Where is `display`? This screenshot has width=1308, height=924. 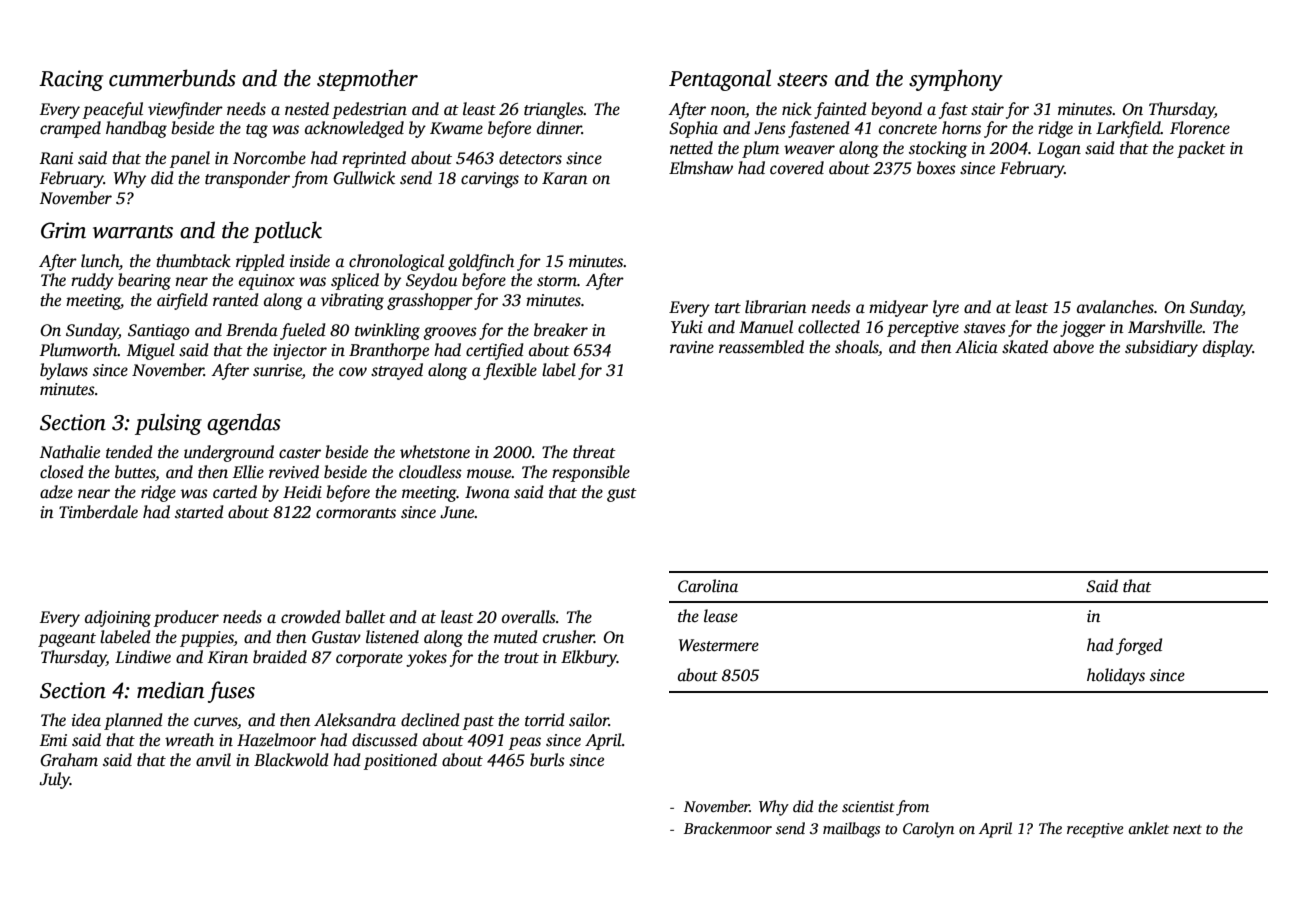
display is located at coordinates (1228, 348).
